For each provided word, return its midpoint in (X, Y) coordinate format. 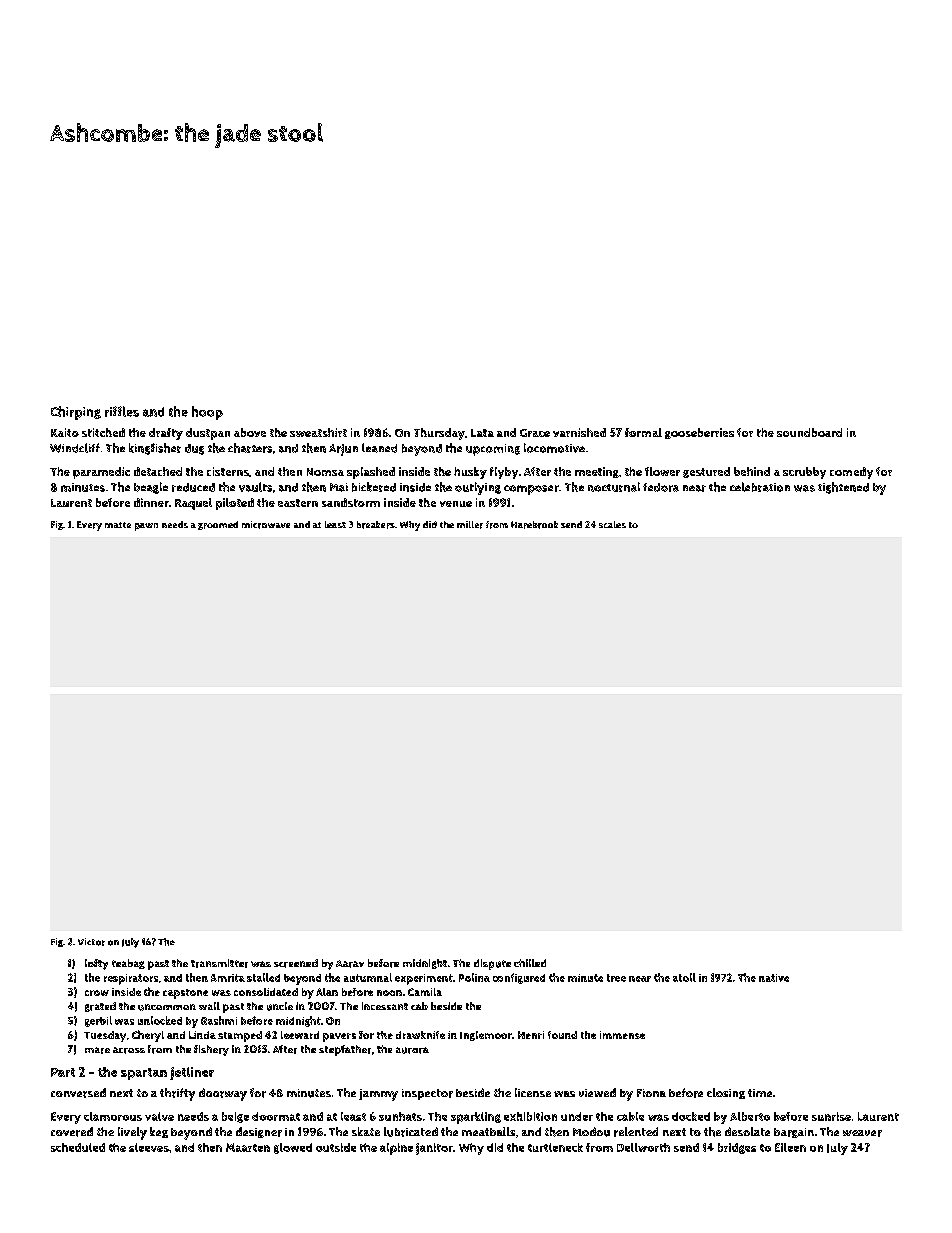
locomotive (554, 448)
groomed (218, 525)
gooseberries (699, 433)
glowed (293, 1148)
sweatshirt (318, 432)
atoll (684, 977)
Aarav (350, 964)
